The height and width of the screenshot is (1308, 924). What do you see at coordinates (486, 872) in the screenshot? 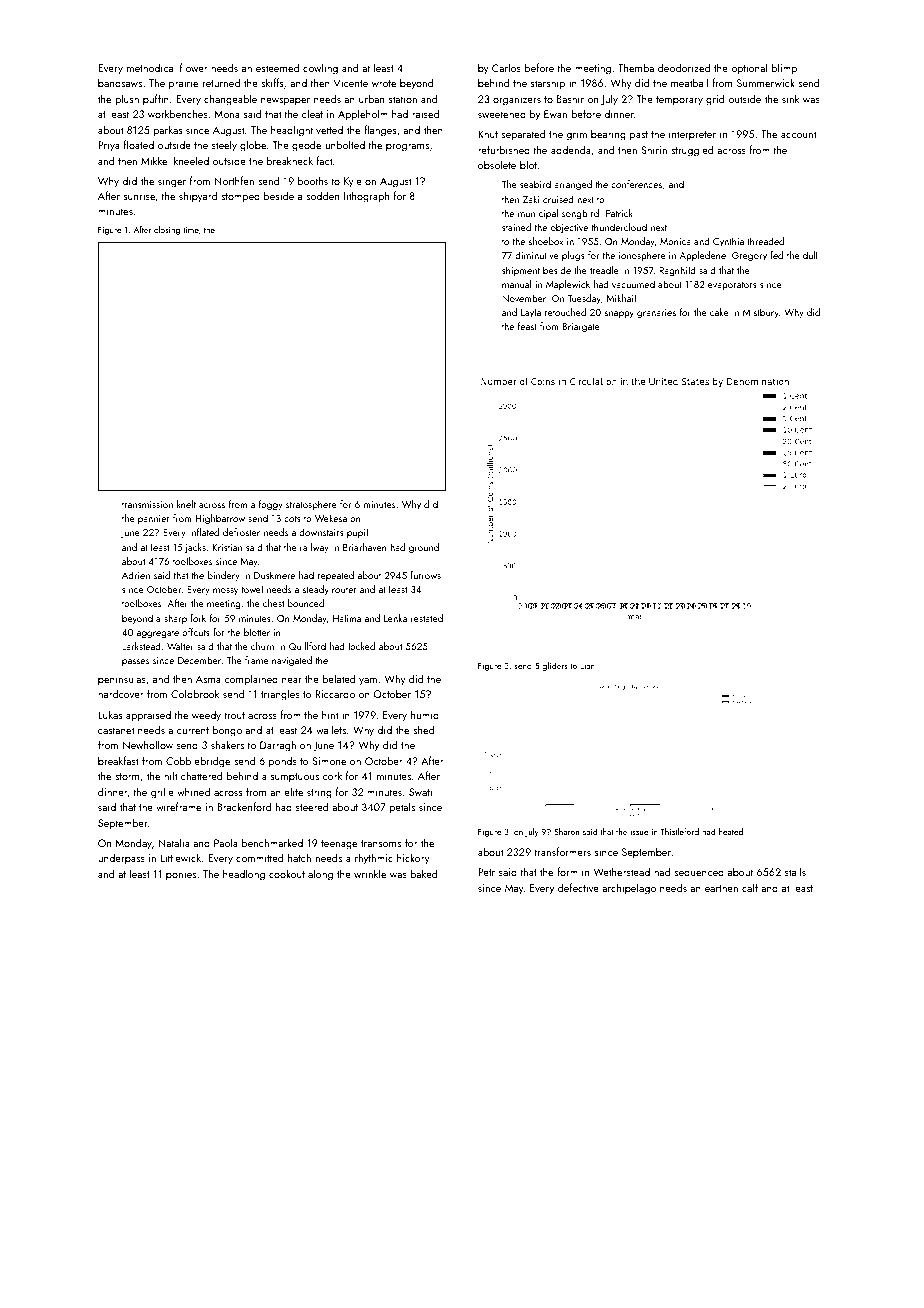
I see `Petr` at bounding box center [486, 872].
